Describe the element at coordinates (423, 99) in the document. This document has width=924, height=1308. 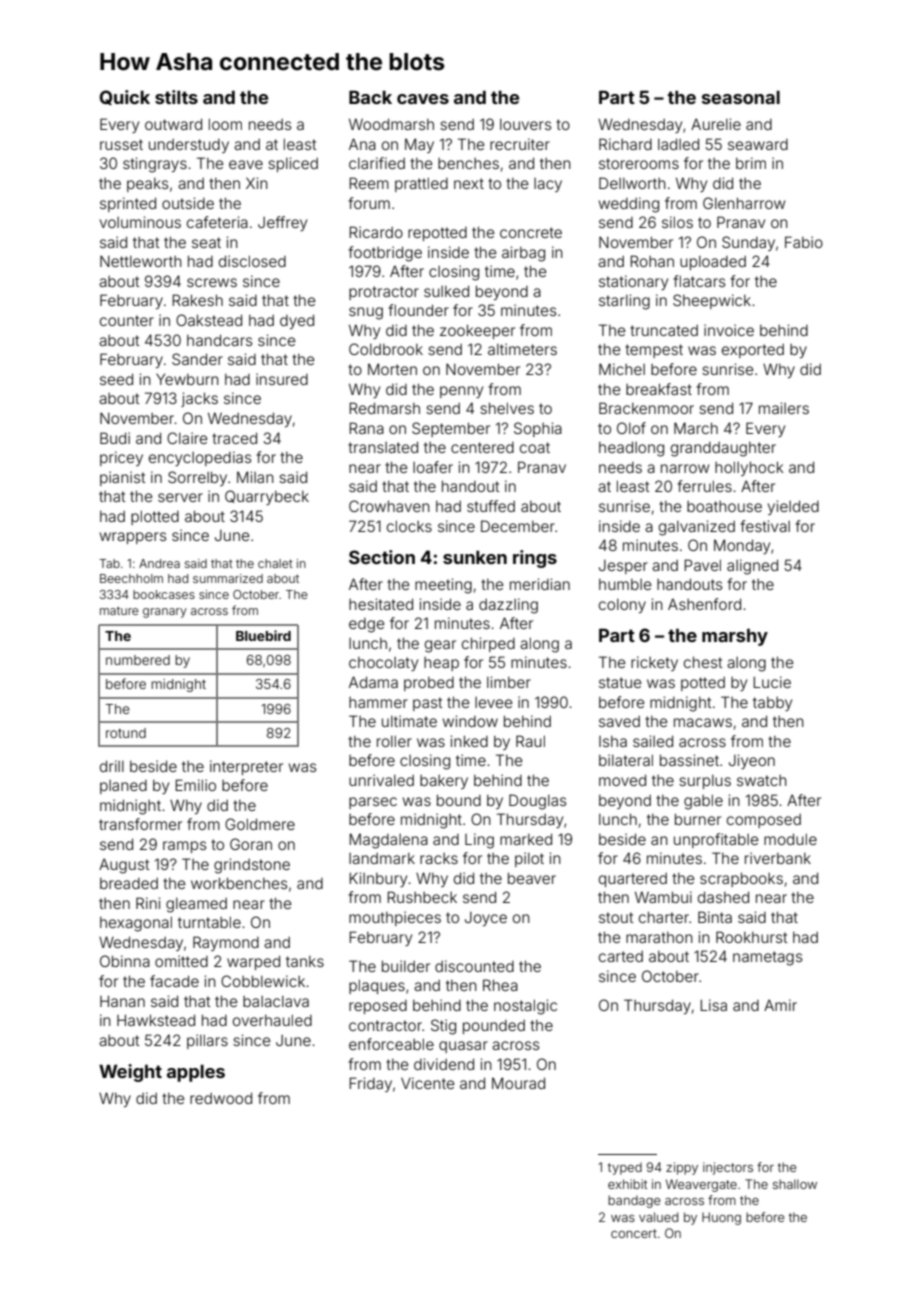
I see `caves` at that location.
